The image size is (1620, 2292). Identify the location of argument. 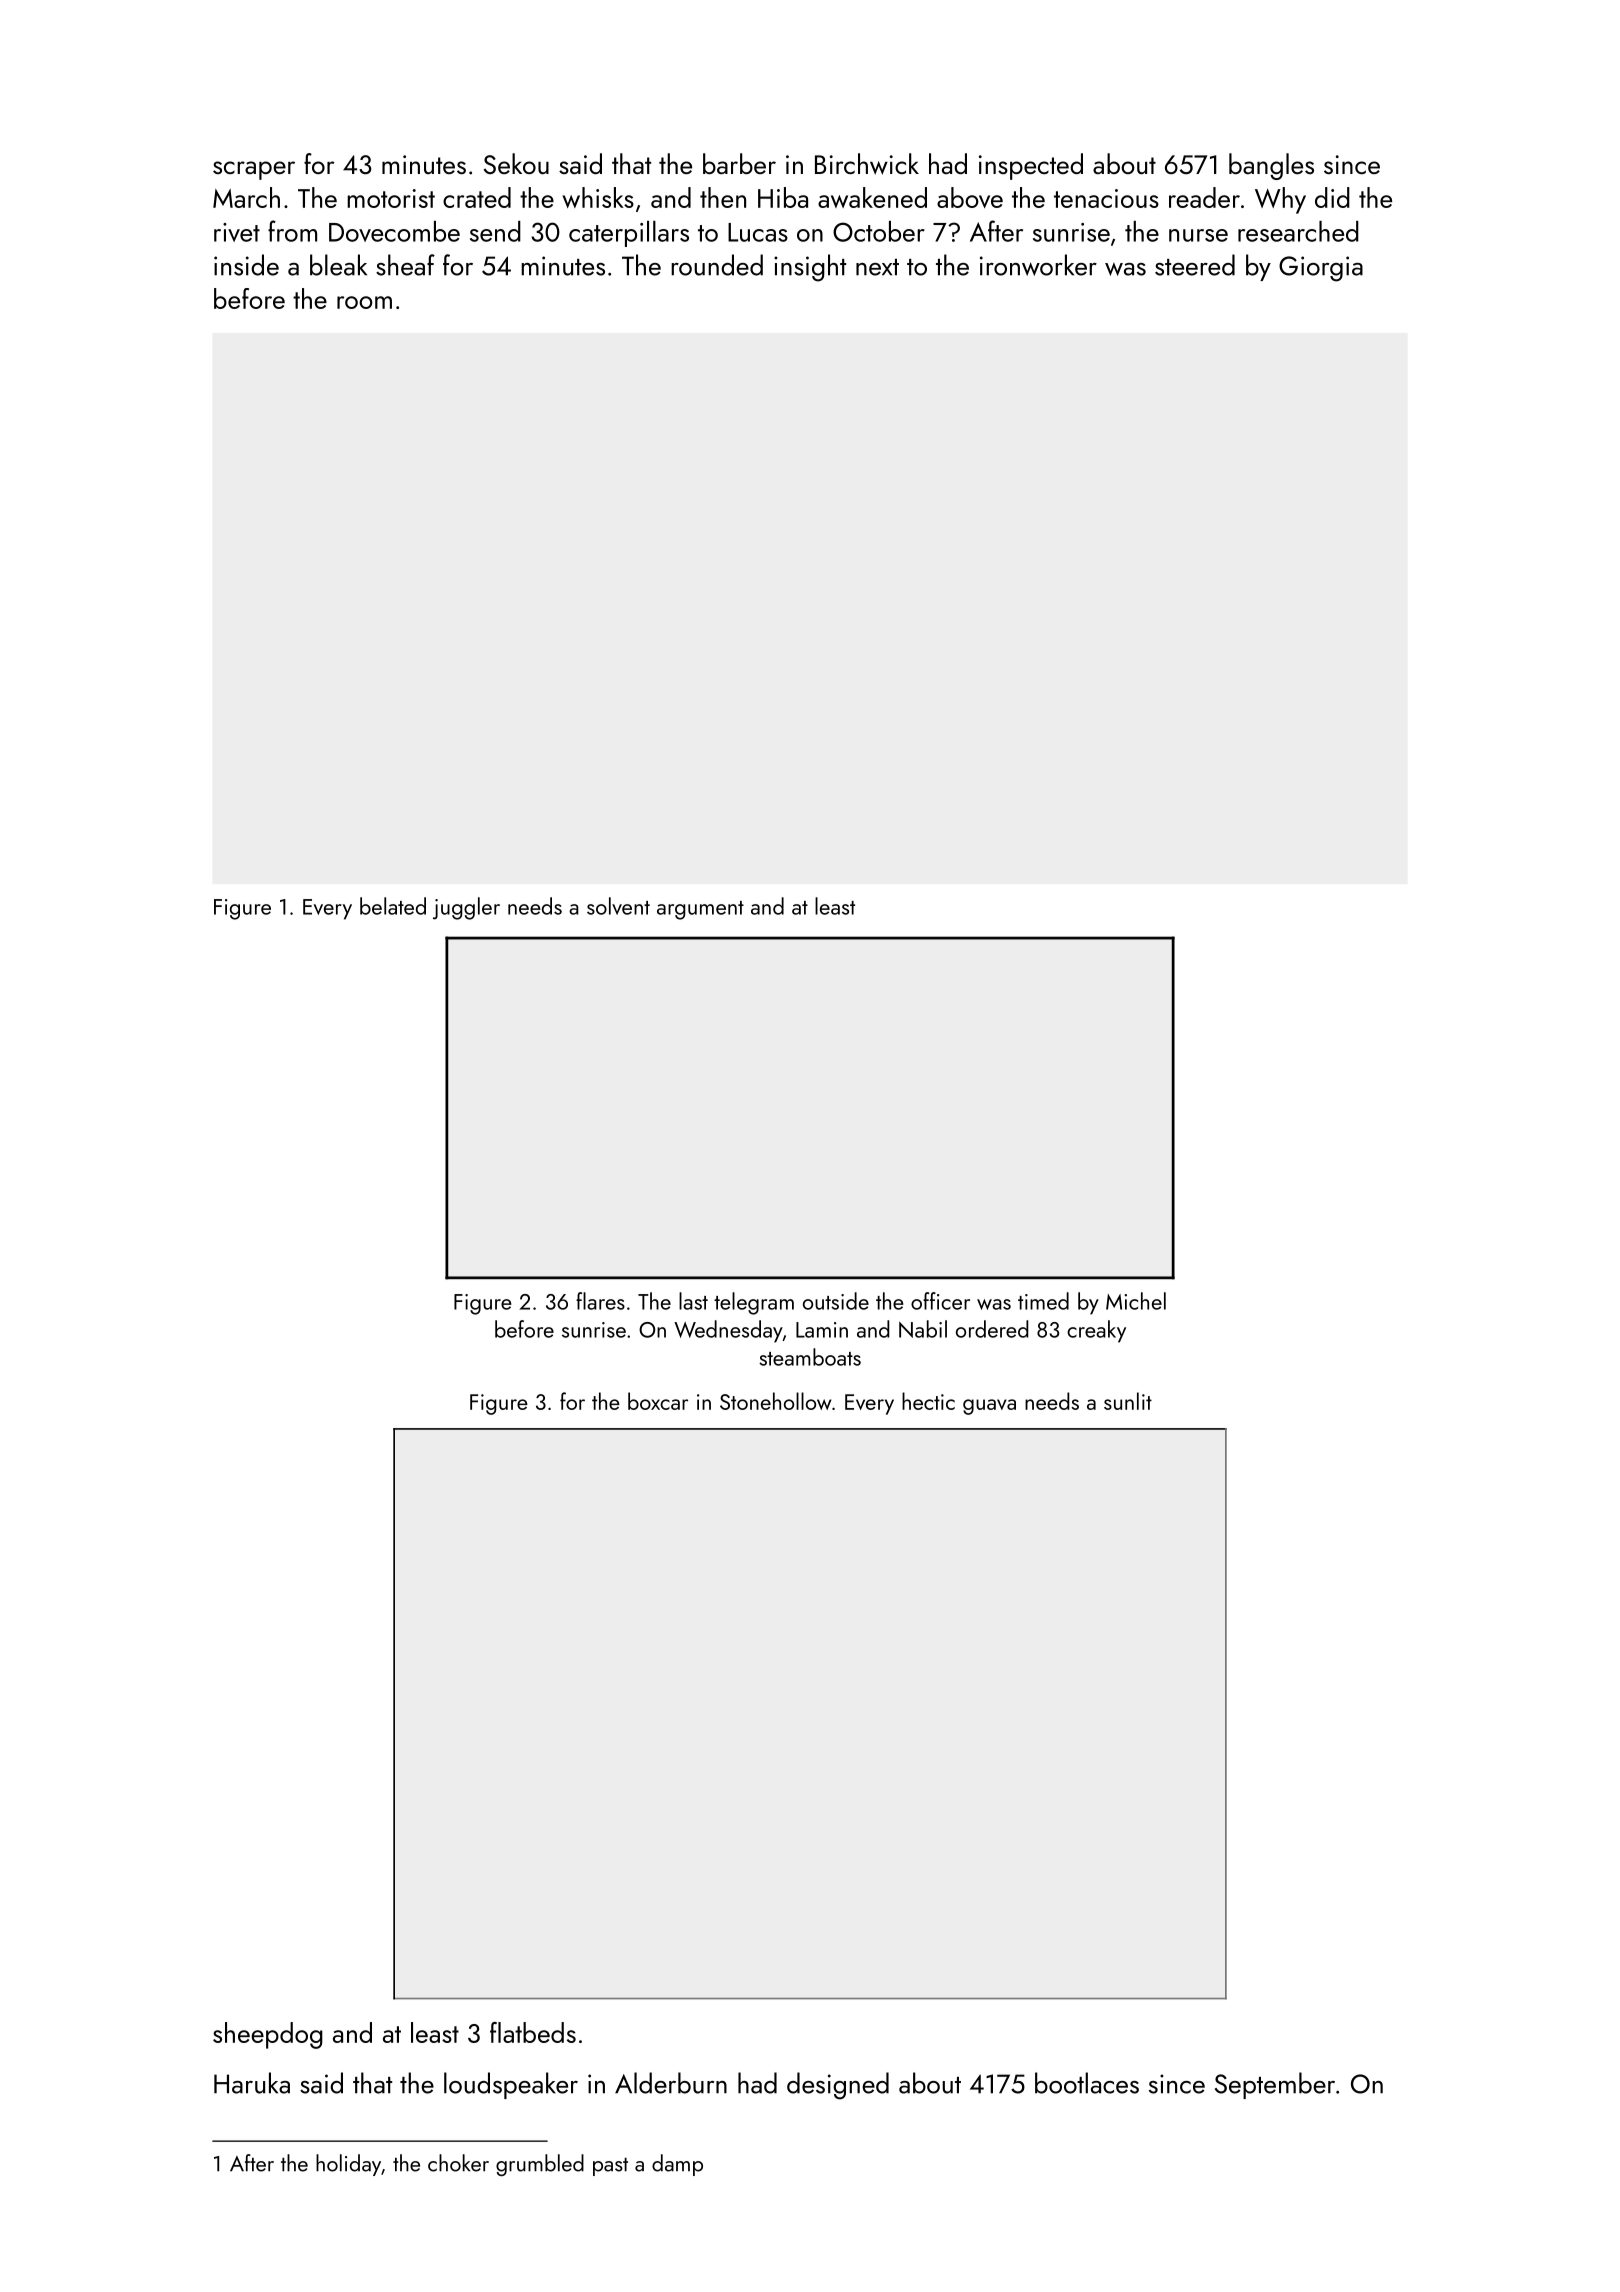
(700, 910).
